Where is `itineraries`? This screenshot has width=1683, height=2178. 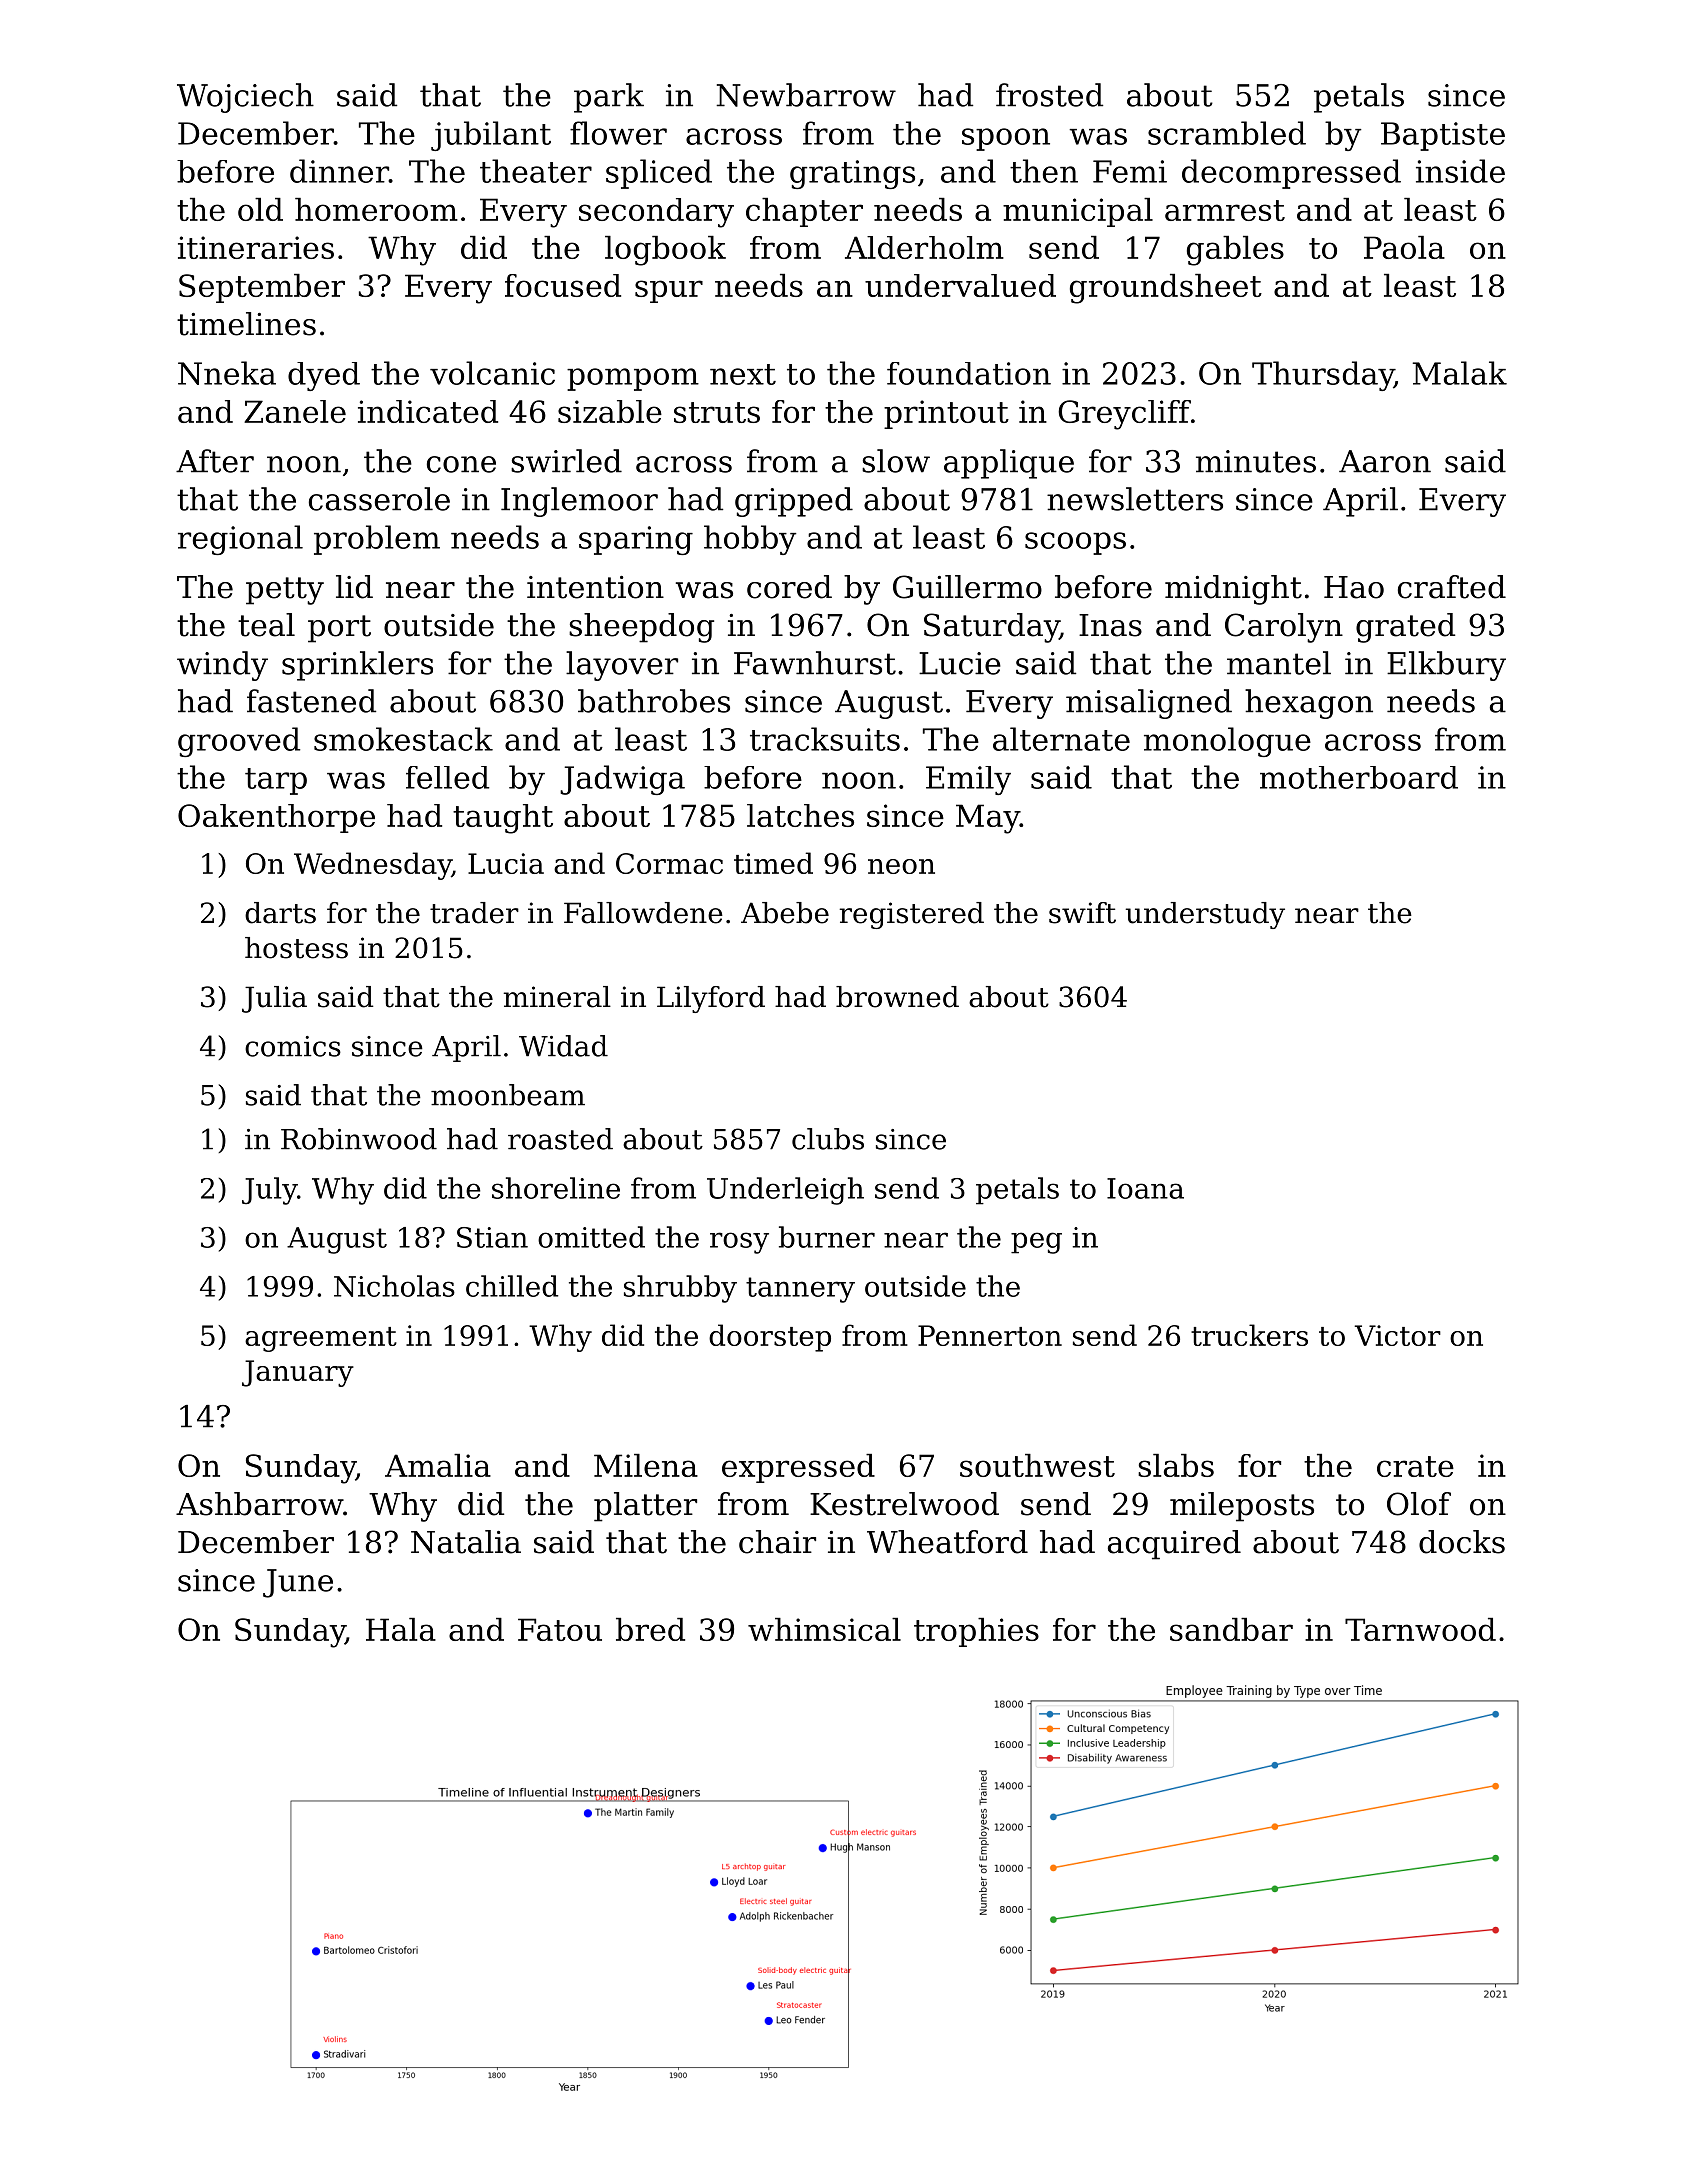 itineraries is located at coordinates (256, 247).
